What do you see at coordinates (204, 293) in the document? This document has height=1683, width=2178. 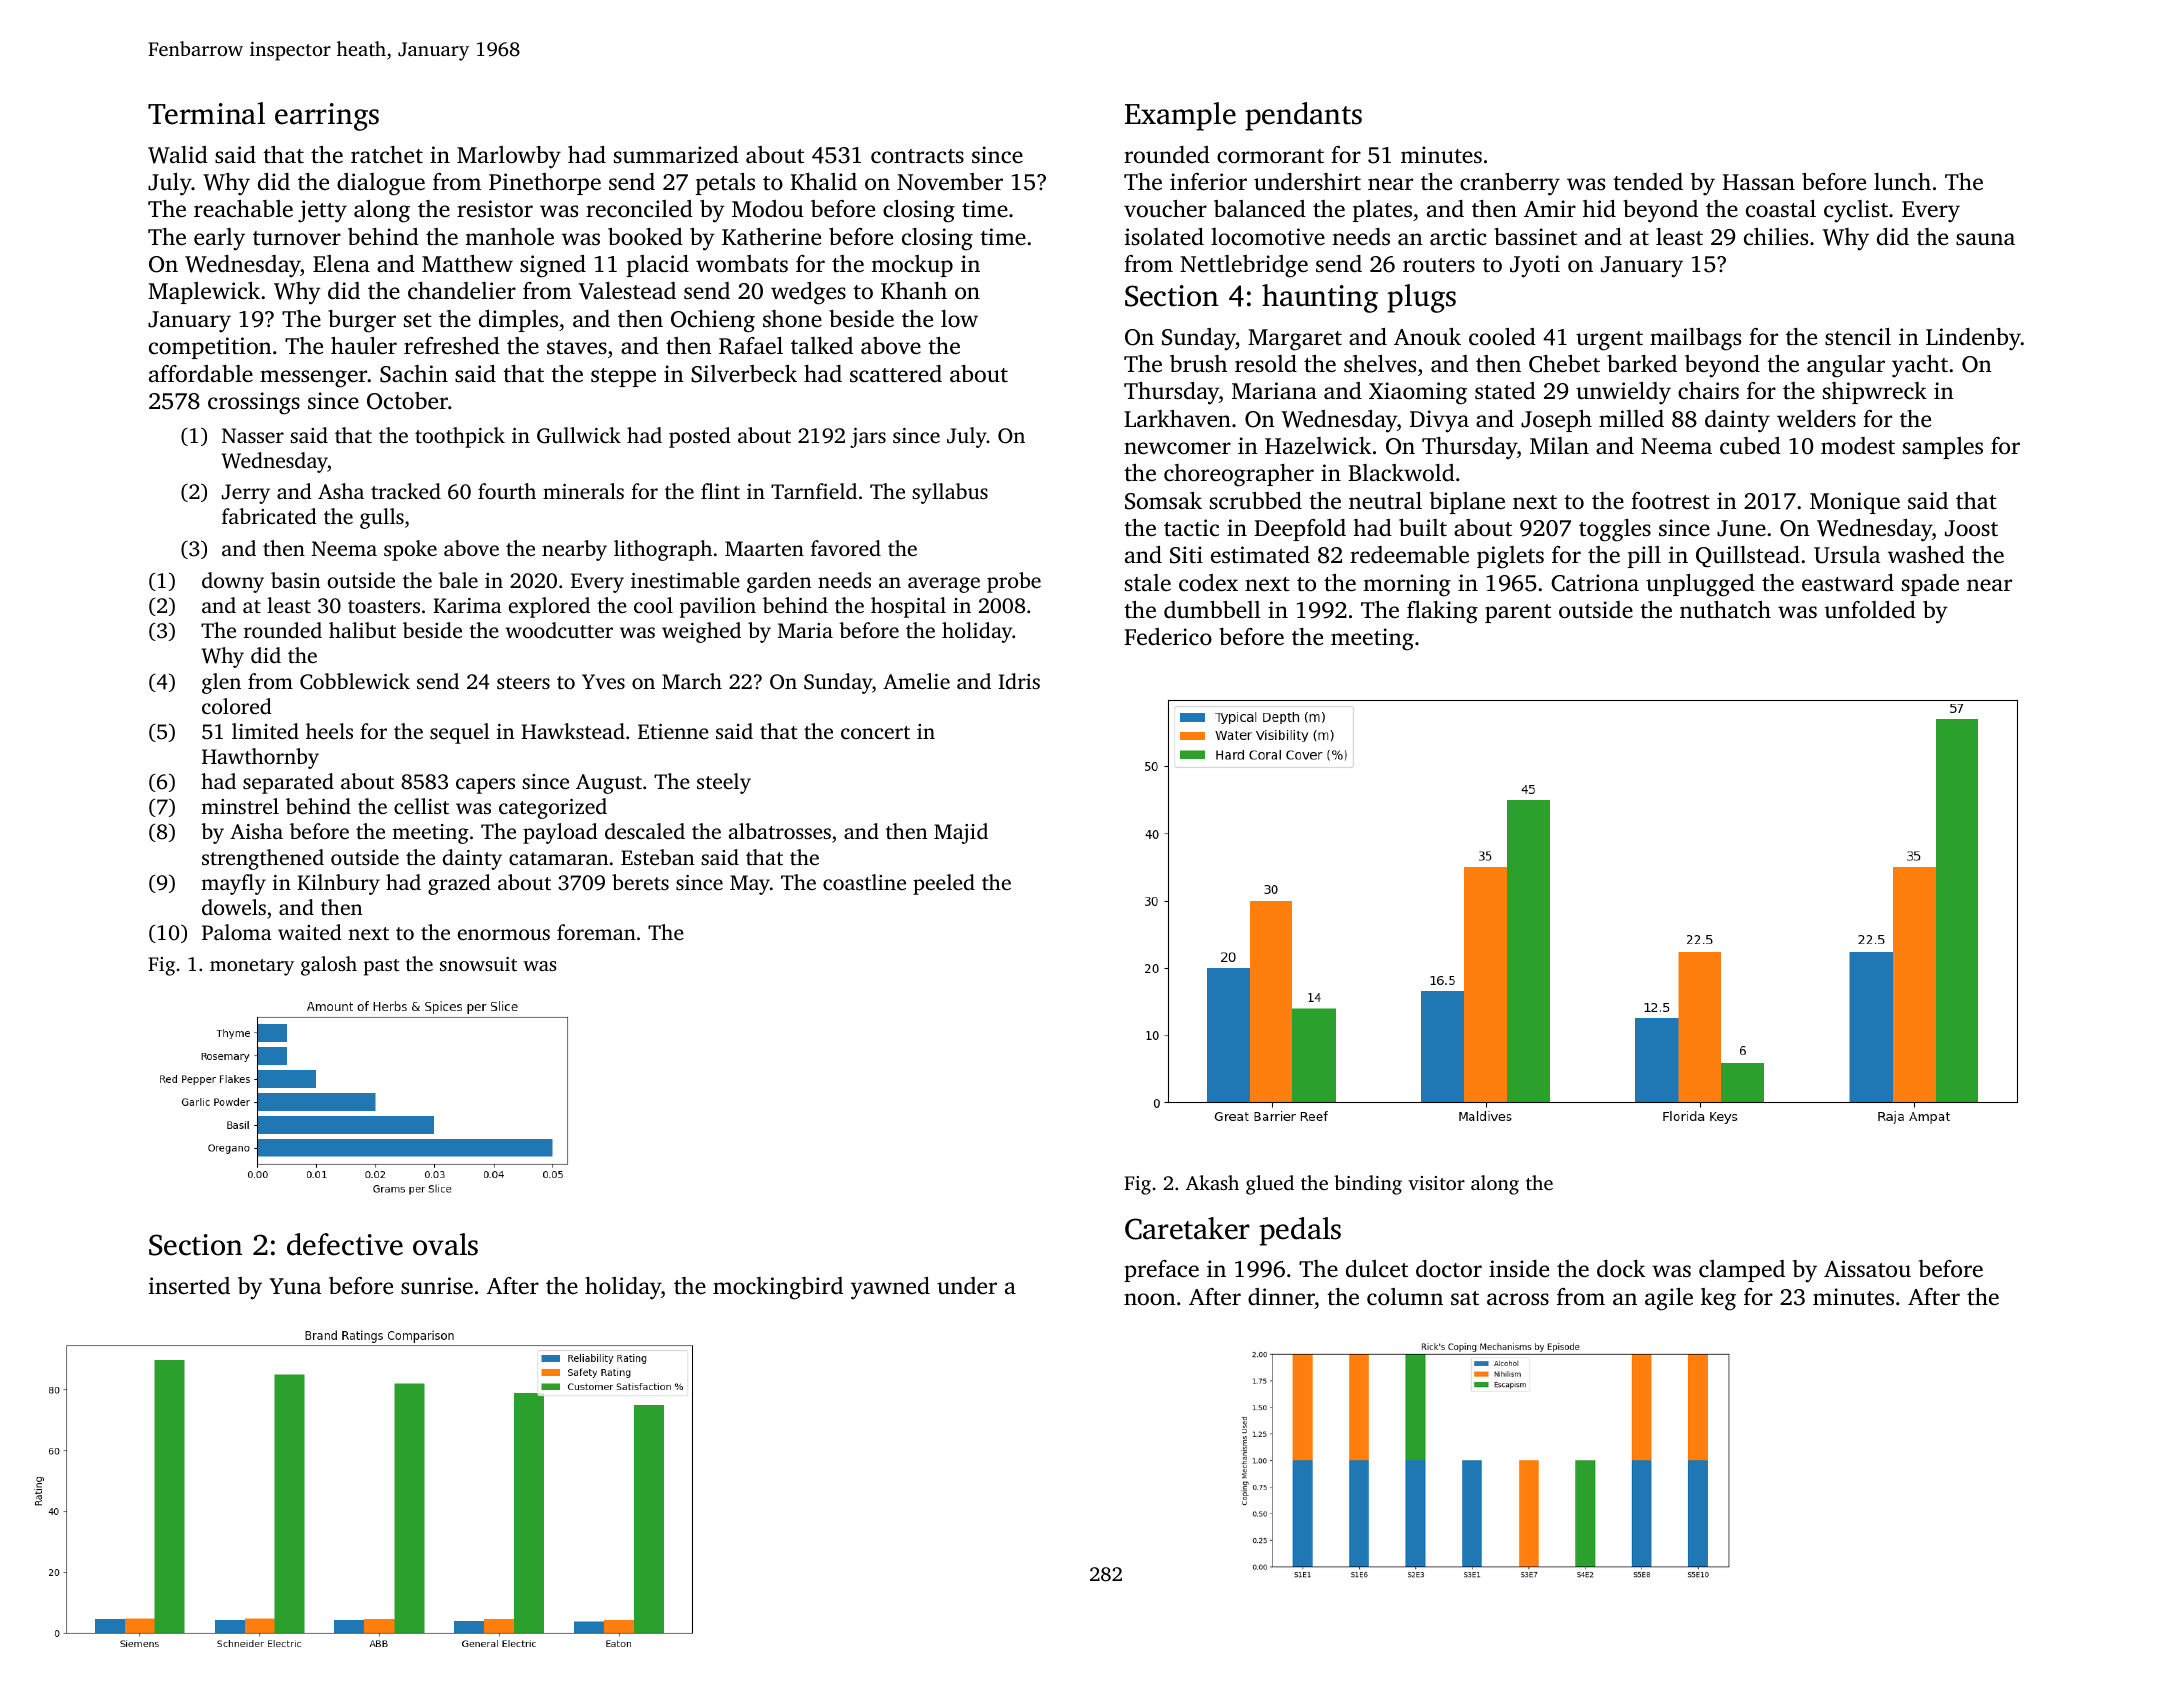 I see `Maplewick` at bounding box center [204, 293].
